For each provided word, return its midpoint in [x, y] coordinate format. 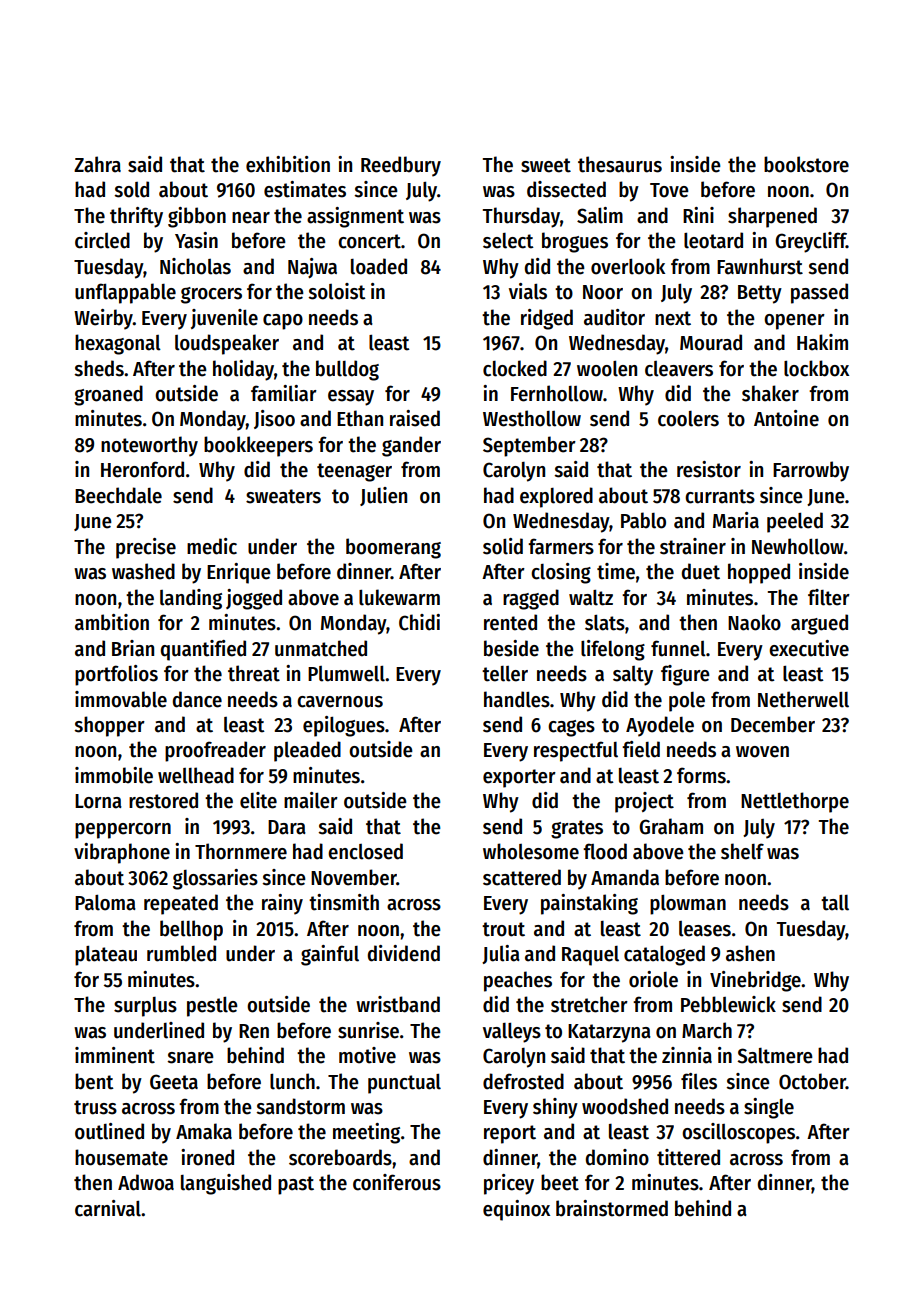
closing [561, 573]
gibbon [197, 217]
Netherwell [803, 699]
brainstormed [612, 1208]
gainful [330, 955]
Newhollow [798, 546]
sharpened [772, 217]
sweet [546, 165]
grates [577, 829]
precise [146, 548]
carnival [108, 1208]
